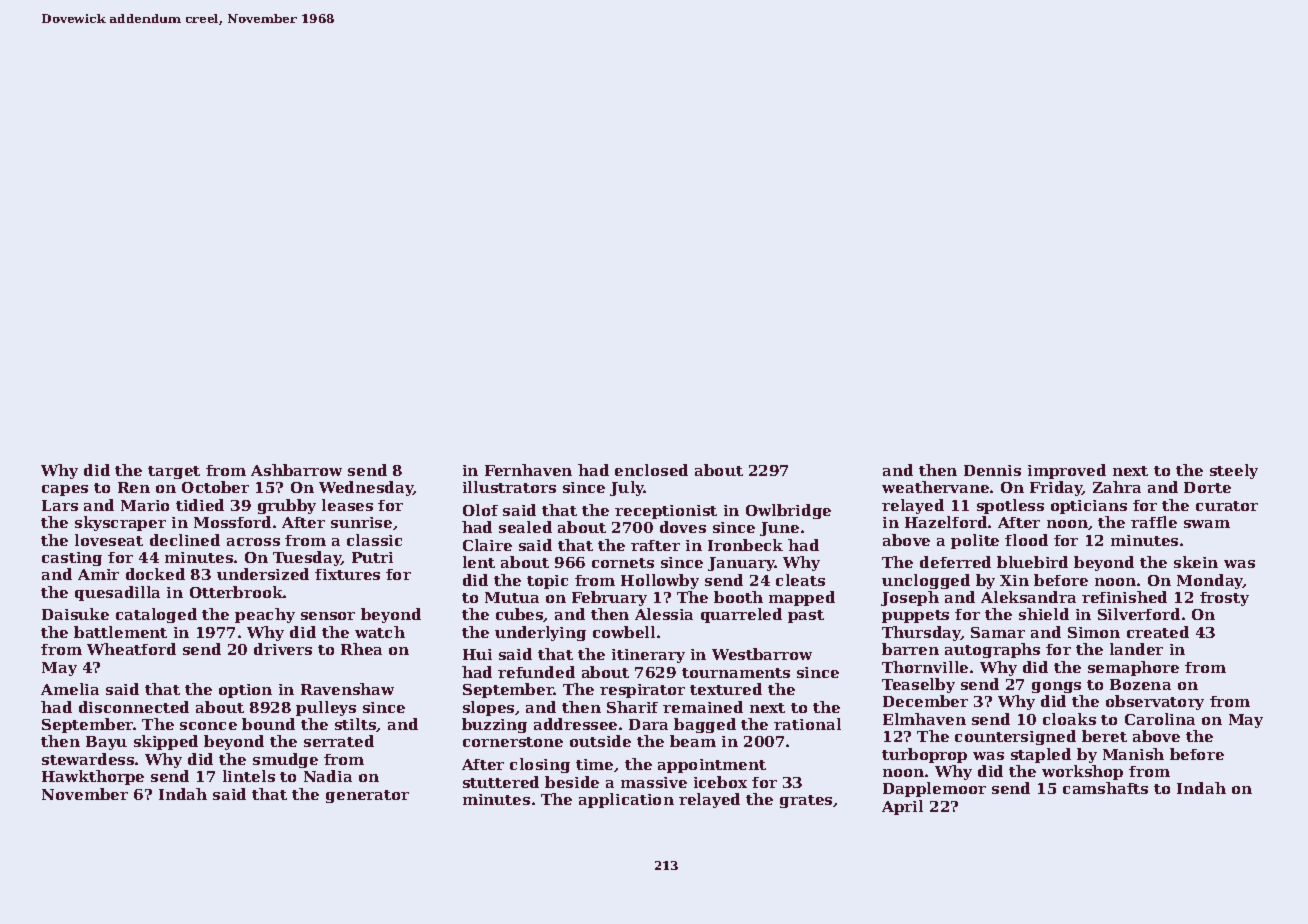  Describe the element at coordinates (648, 724) in the screenshot. I see `Dara` at that location.
